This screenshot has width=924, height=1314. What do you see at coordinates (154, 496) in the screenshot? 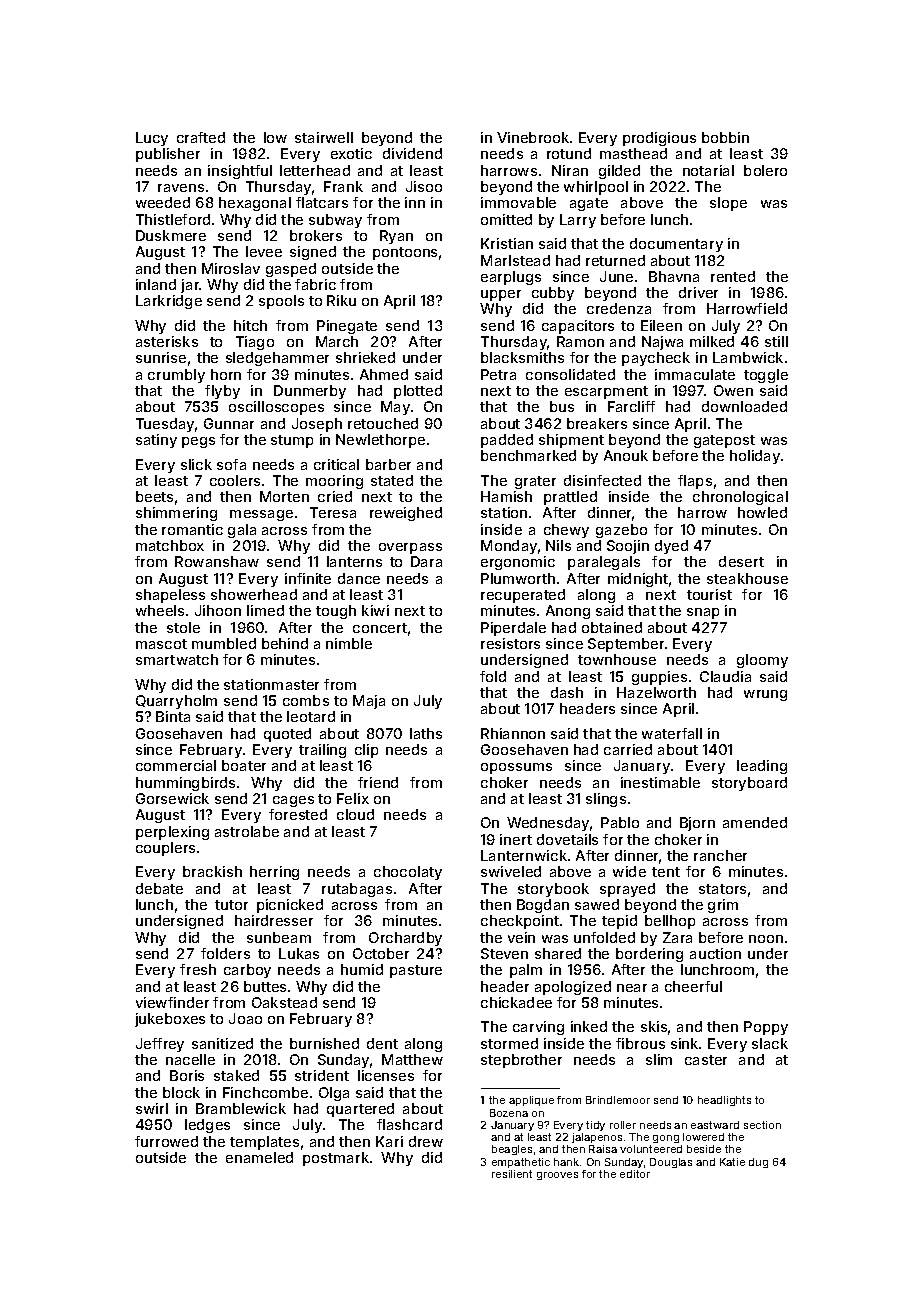
I see `beets` at bounding box center [154, 496].
